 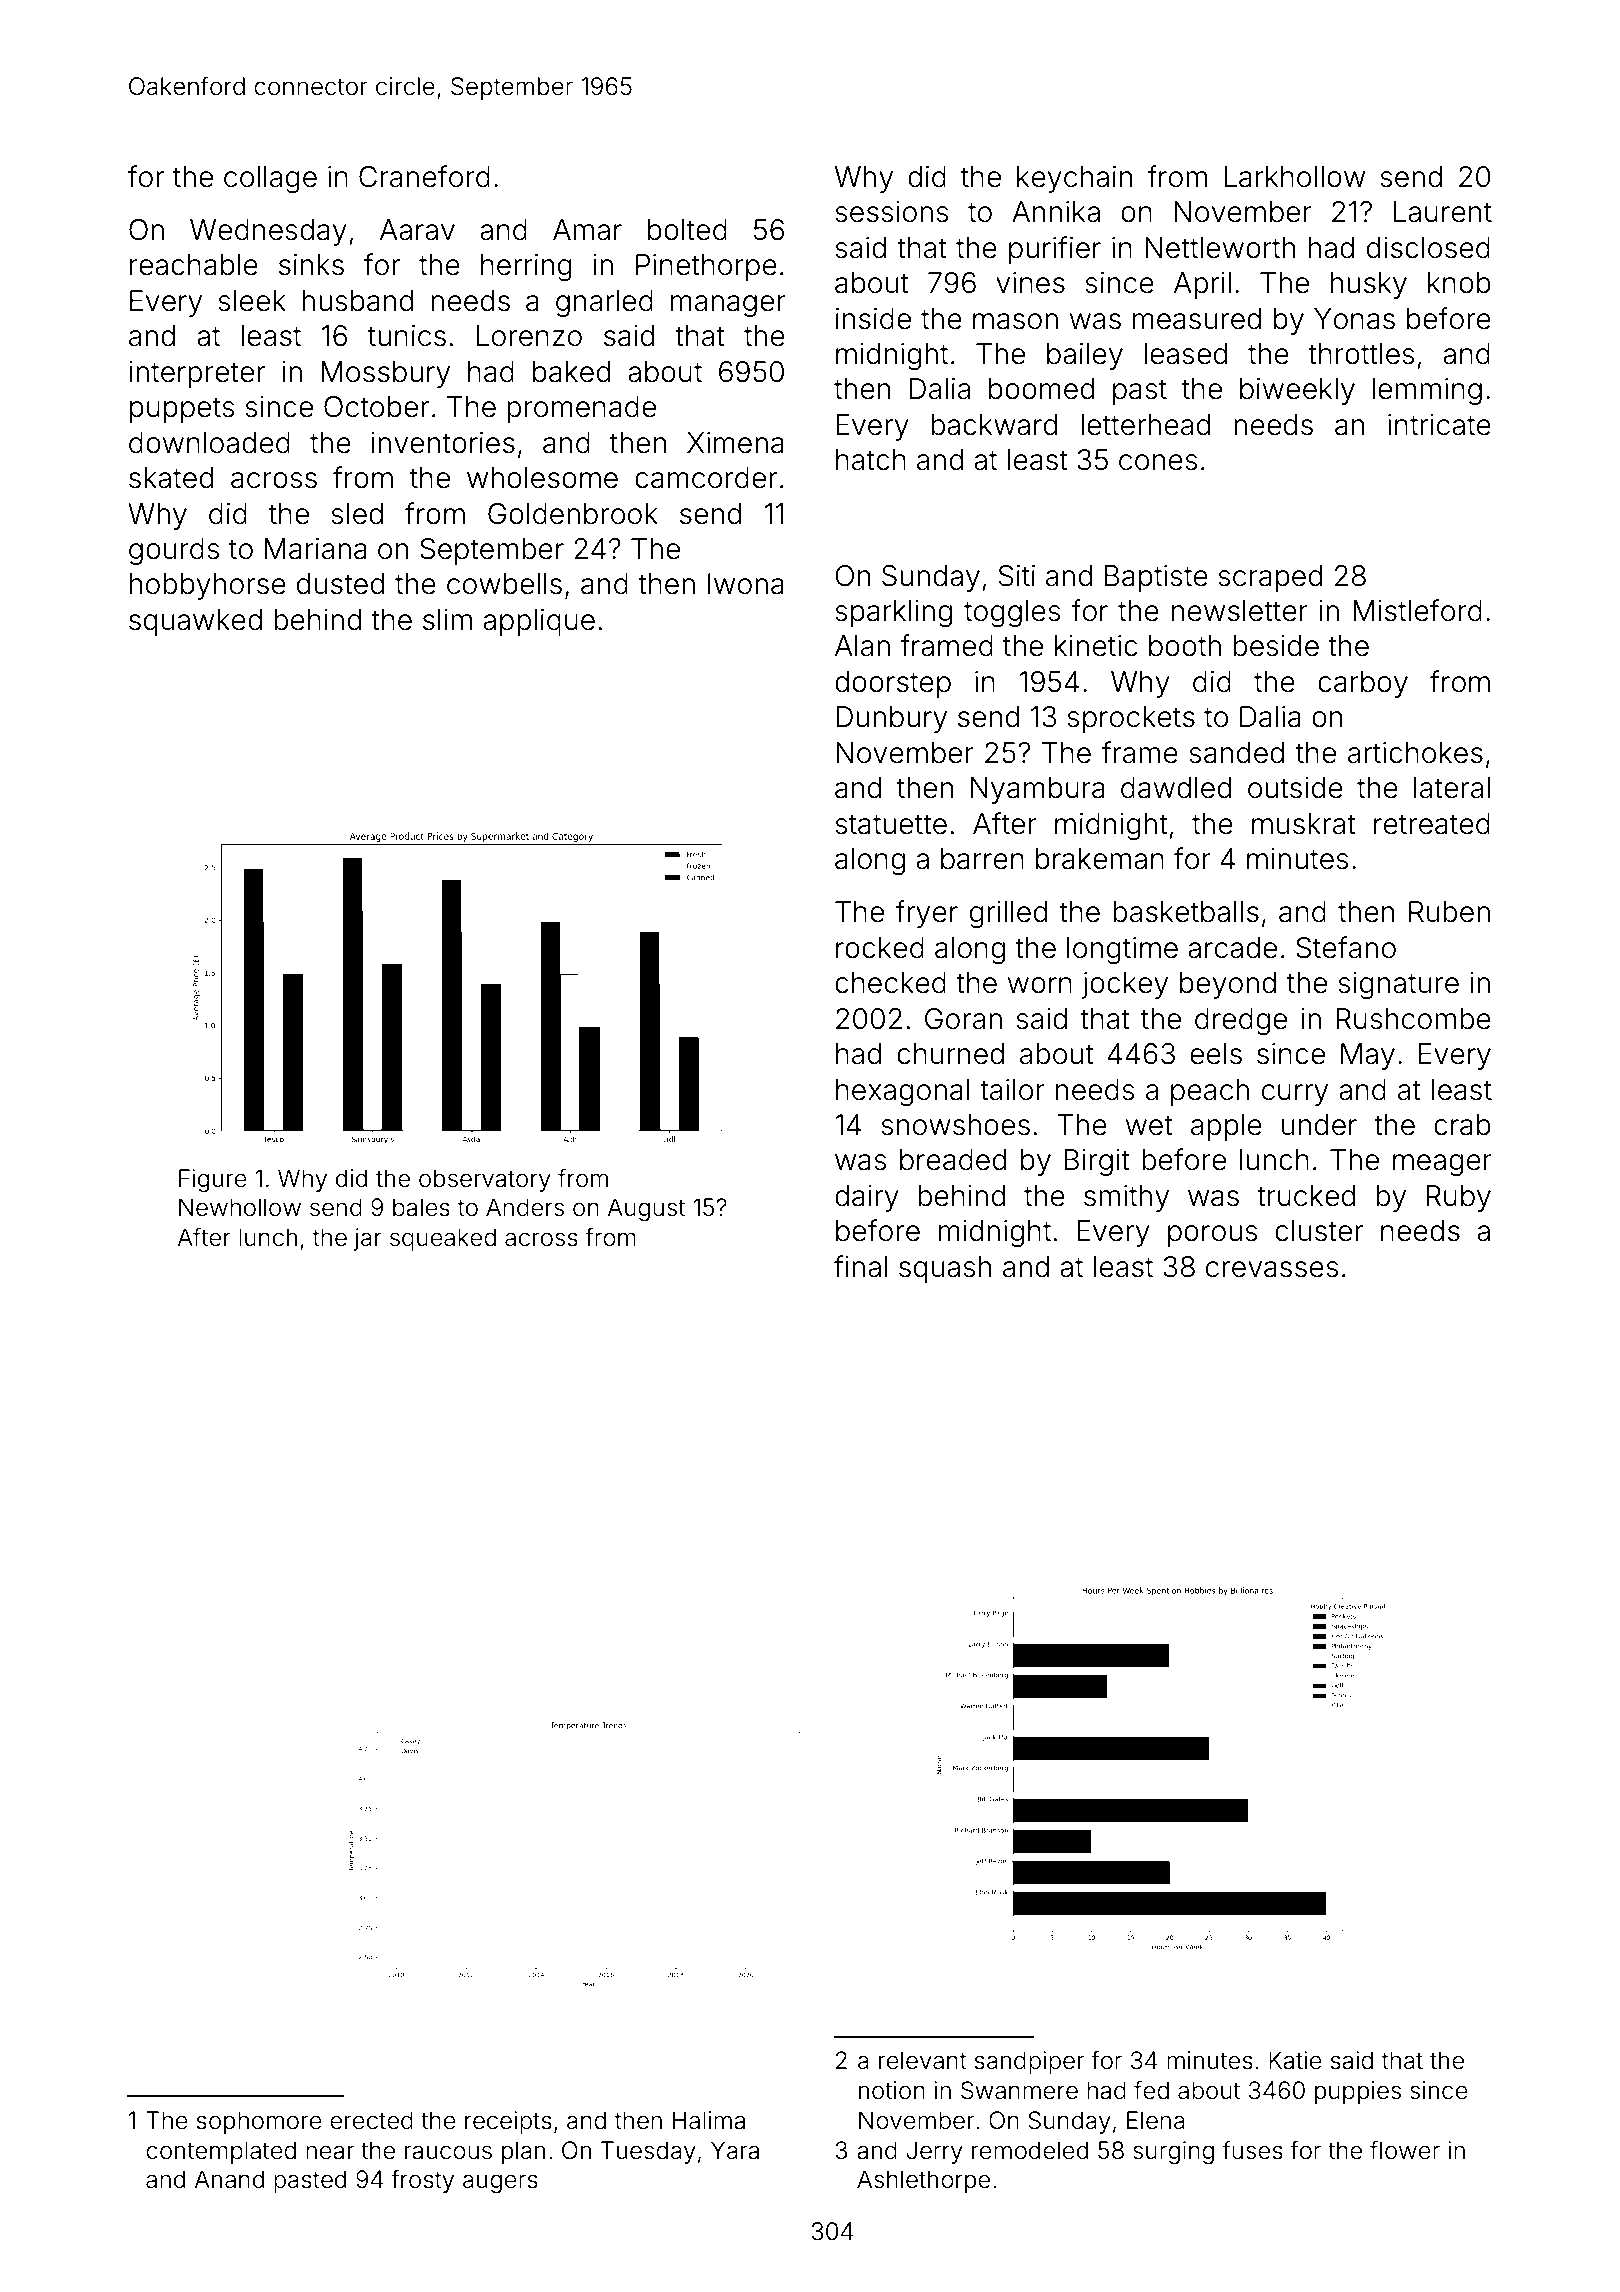 What do you see at coordinates (240, 1207) in the document?
I see `Newhollow` at bounding box center [240, 1207].
